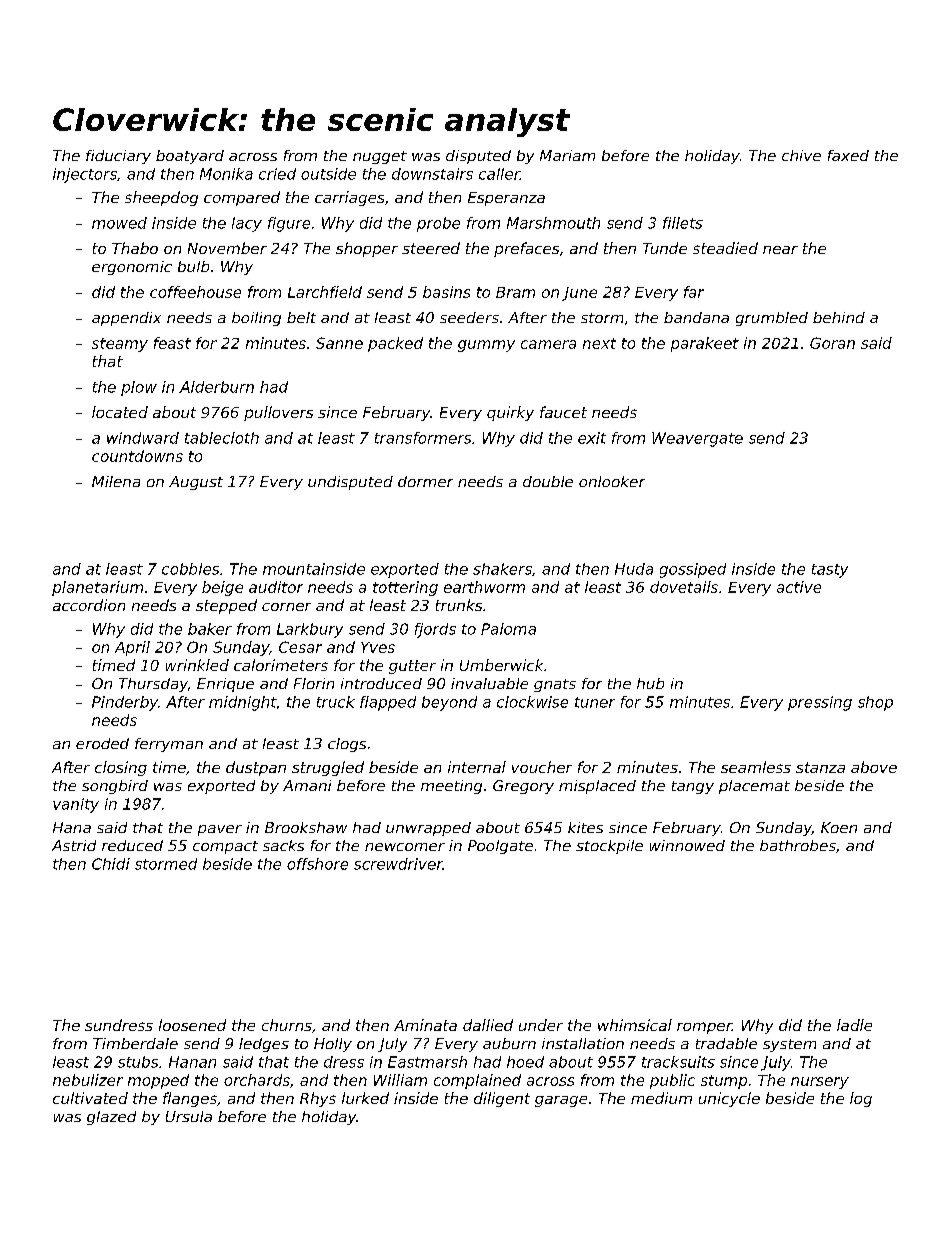  What do you see at coordinates (328, 768) in the screenshot?
I see `struggled` at bounding box center [328, 768].
